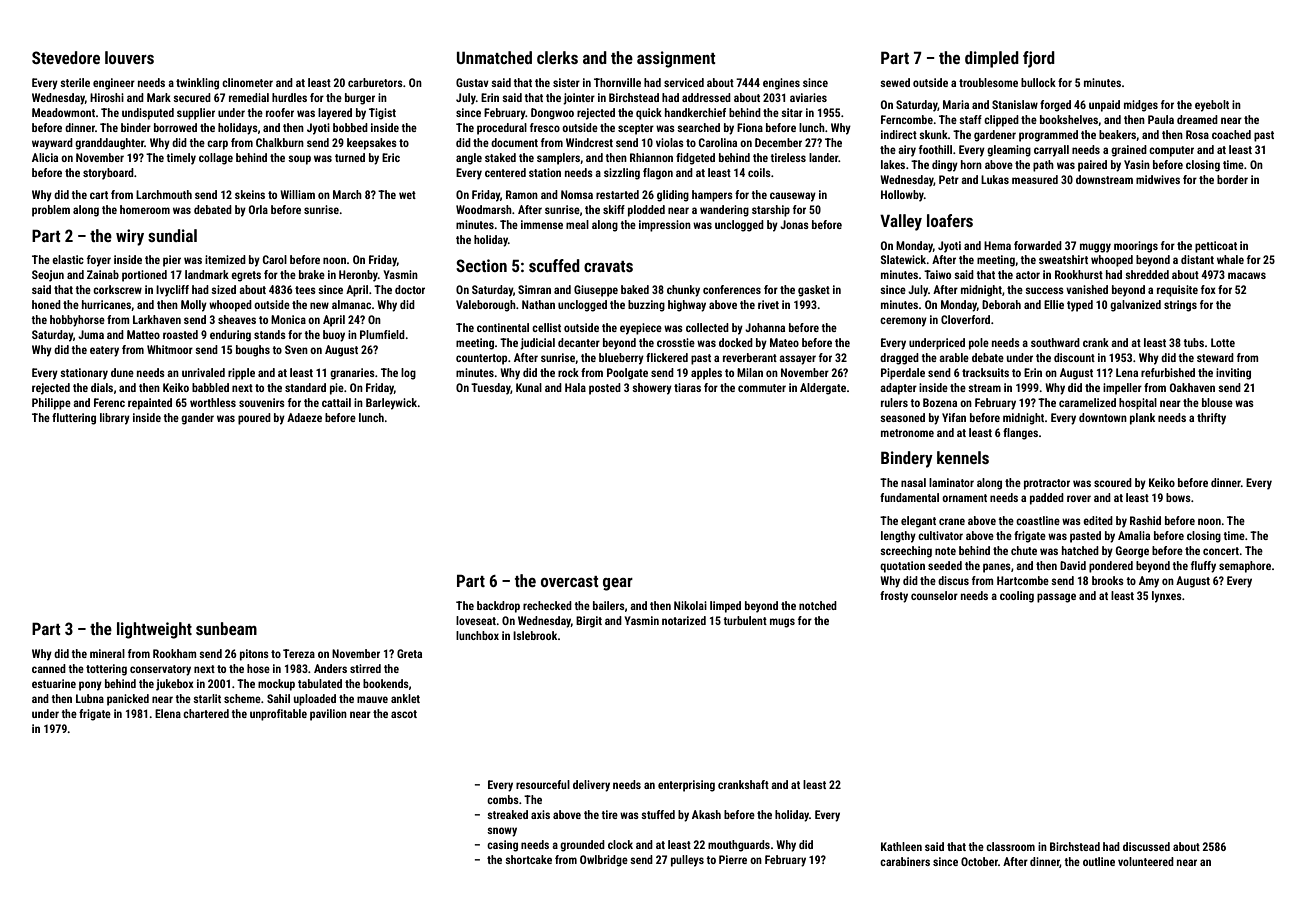 The image size is (1308, 924). Describe the element at coordinates (979, 861) in the page. I see `October` at that location.
